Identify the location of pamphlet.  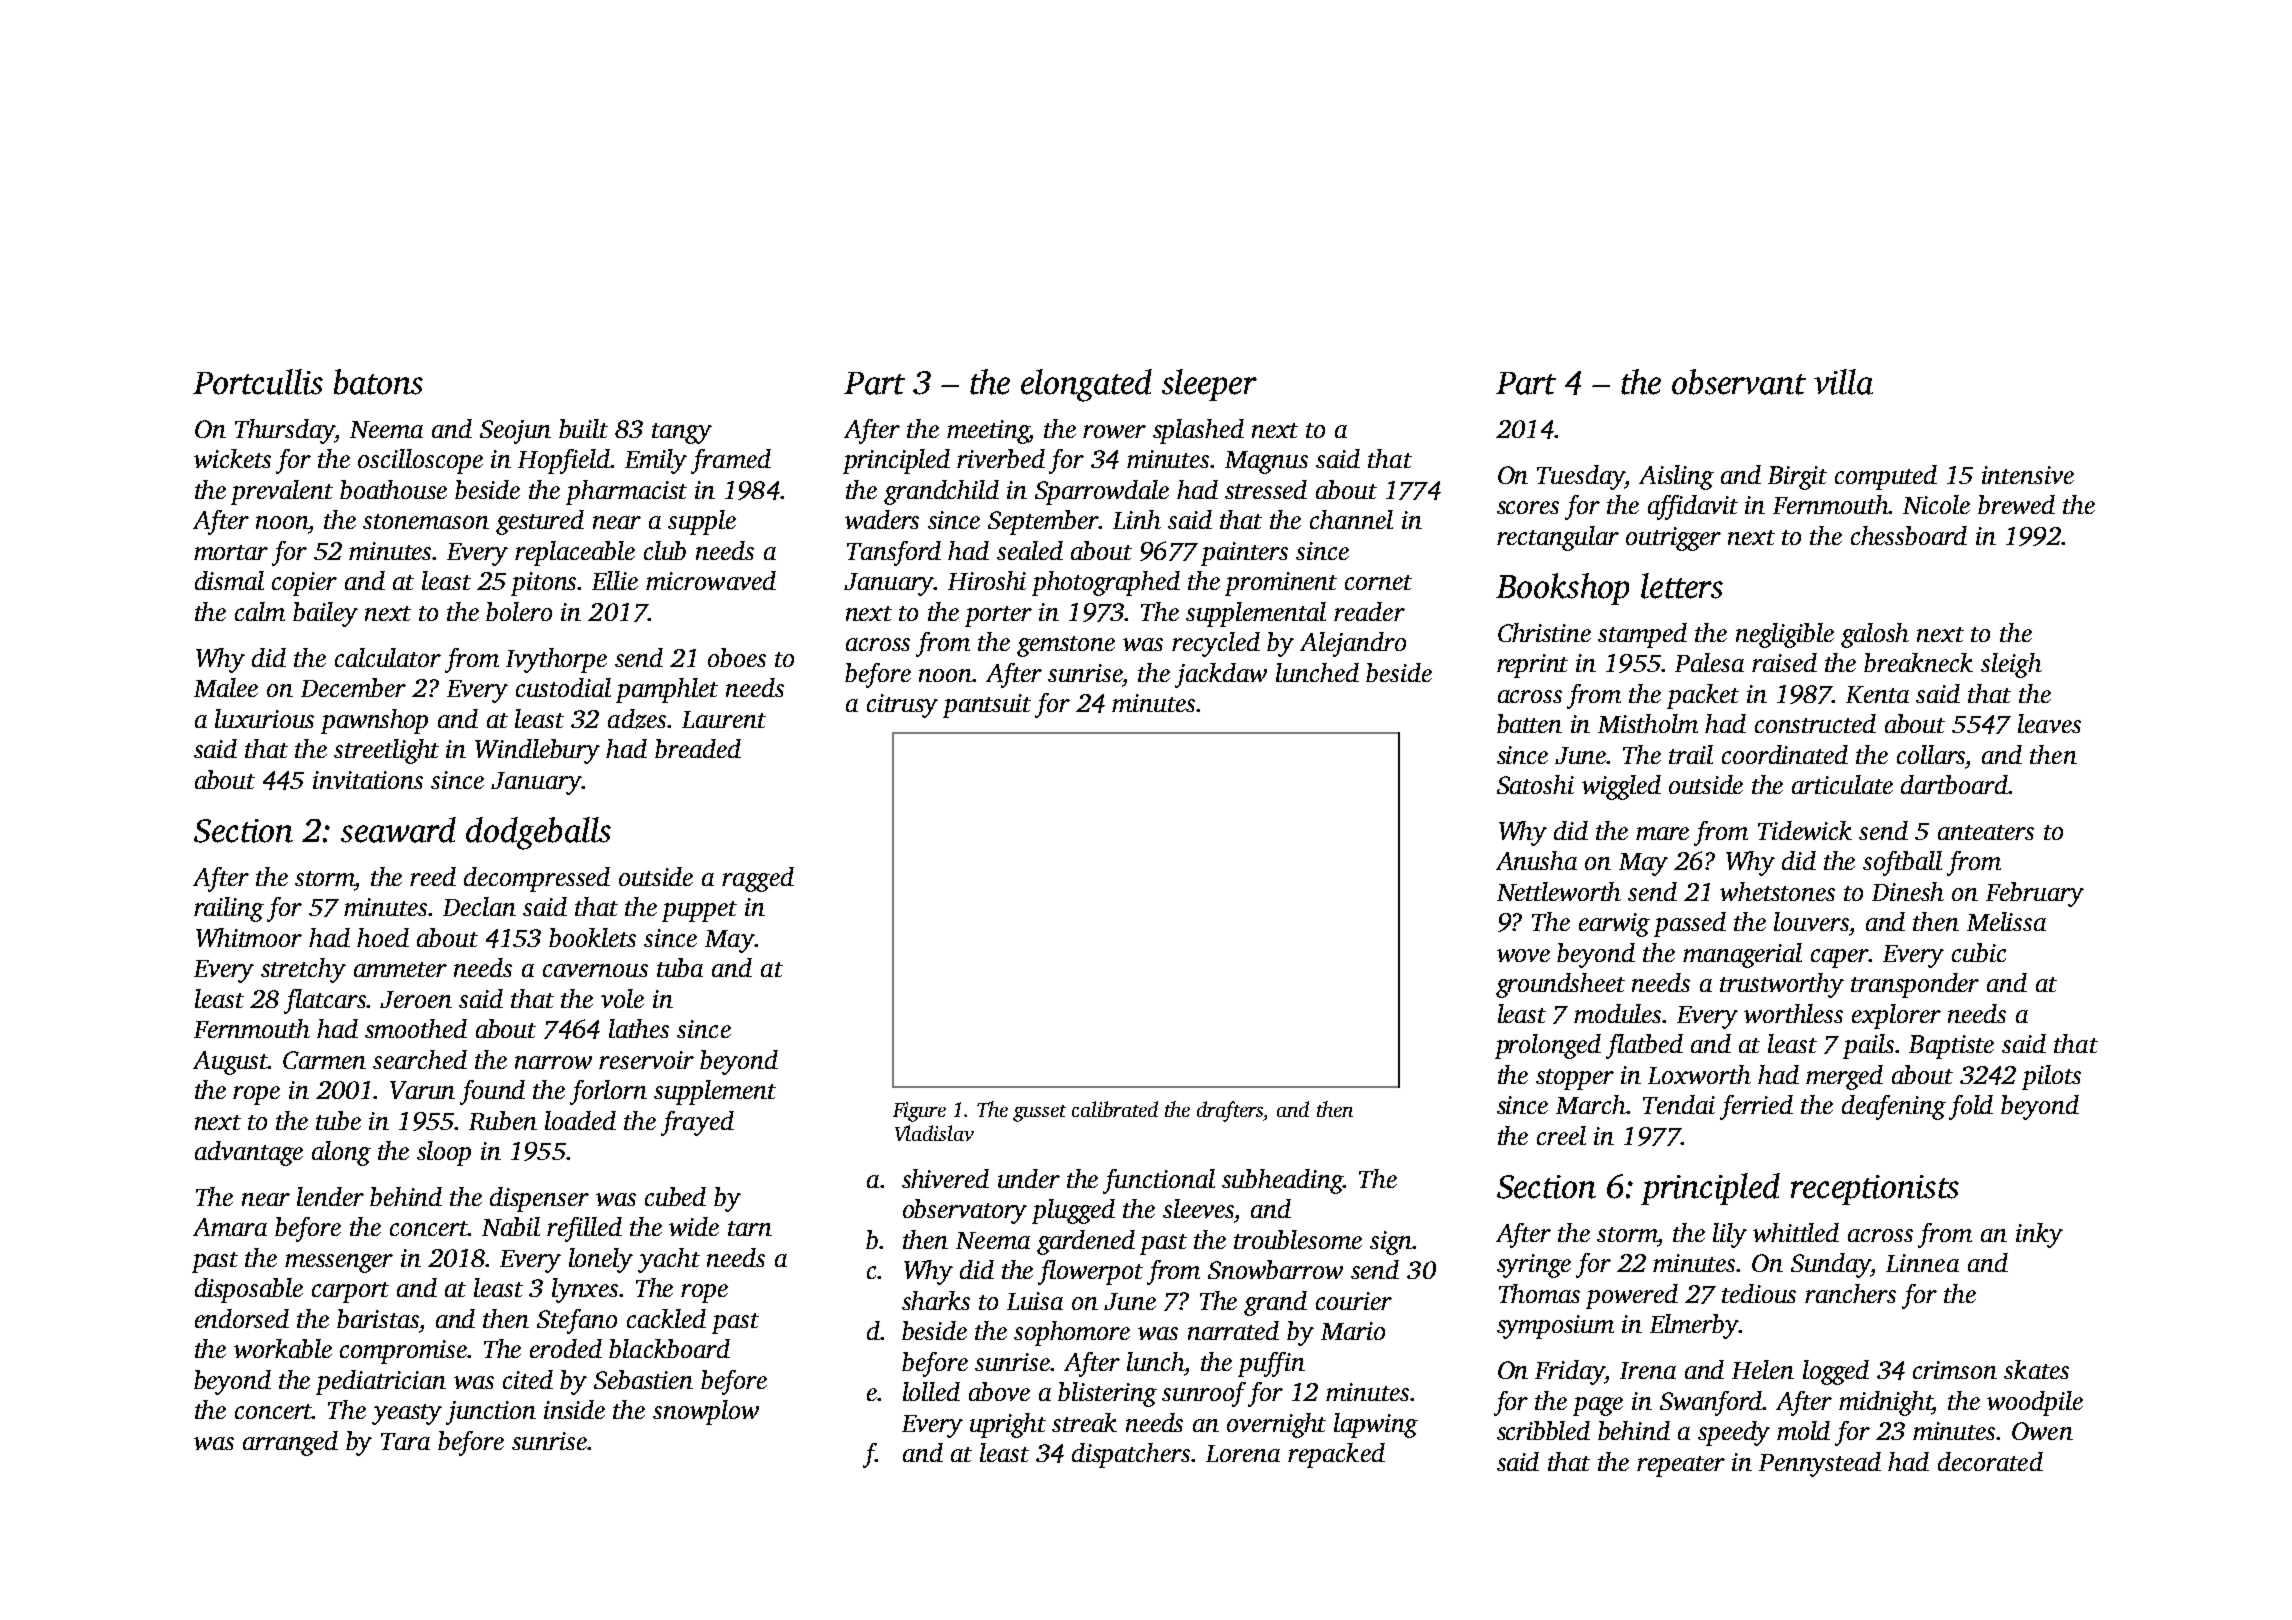
(667, 690).
